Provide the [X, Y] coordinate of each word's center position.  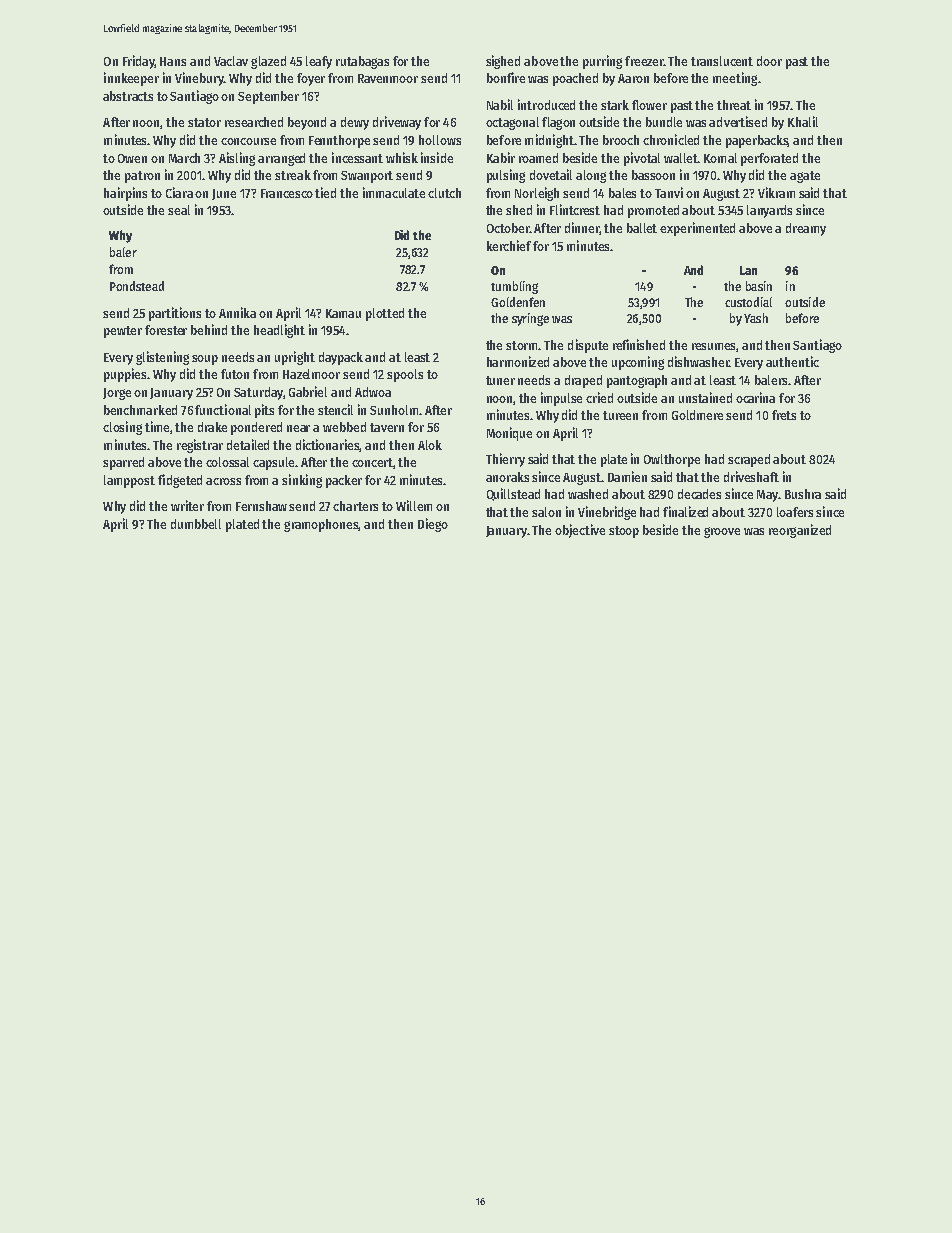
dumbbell [196, 524]
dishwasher [698, 361]
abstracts [128, 96]
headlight [279, 331]
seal [179, 210]
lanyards [769, 211]
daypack [341, 358]
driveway [397, 123]
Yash [756, 318]
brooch [621, 140]
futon [235, 374]
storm [521, 345]
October [508, 228]
